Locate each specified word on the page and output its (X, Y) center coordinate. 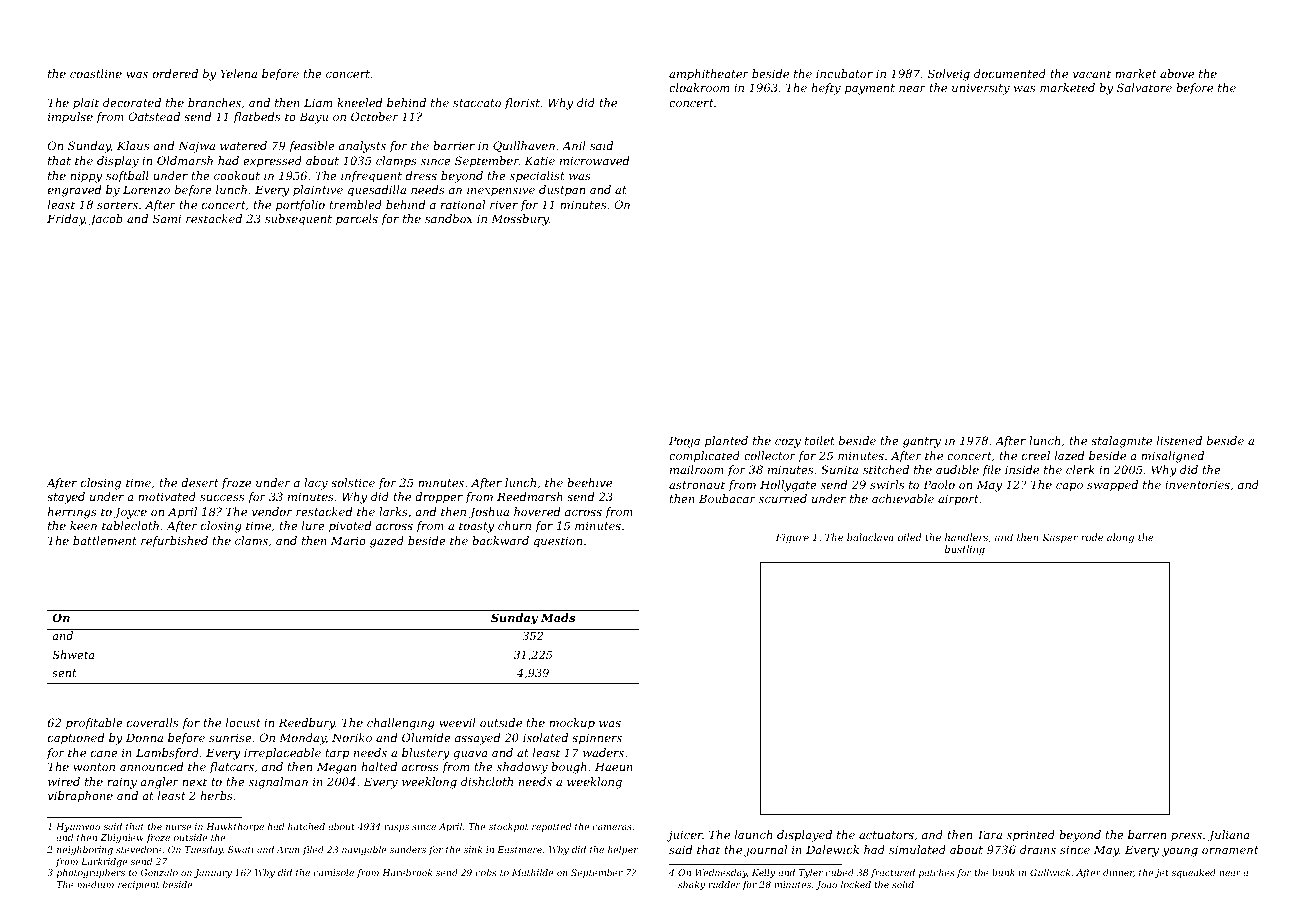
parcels (357, 220)
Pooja (684, 442)
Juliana (1228, 836)
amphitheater (709, 75)
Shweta (73, 654)
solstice (353, 482)
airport (958, 499)
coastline (96, 73)
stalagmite (1121, 442)
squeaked (1193, 873)
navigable (364, 850)
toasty (476, 527)
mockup (572, 724)
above (1177, 73)
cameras (612, 827)
